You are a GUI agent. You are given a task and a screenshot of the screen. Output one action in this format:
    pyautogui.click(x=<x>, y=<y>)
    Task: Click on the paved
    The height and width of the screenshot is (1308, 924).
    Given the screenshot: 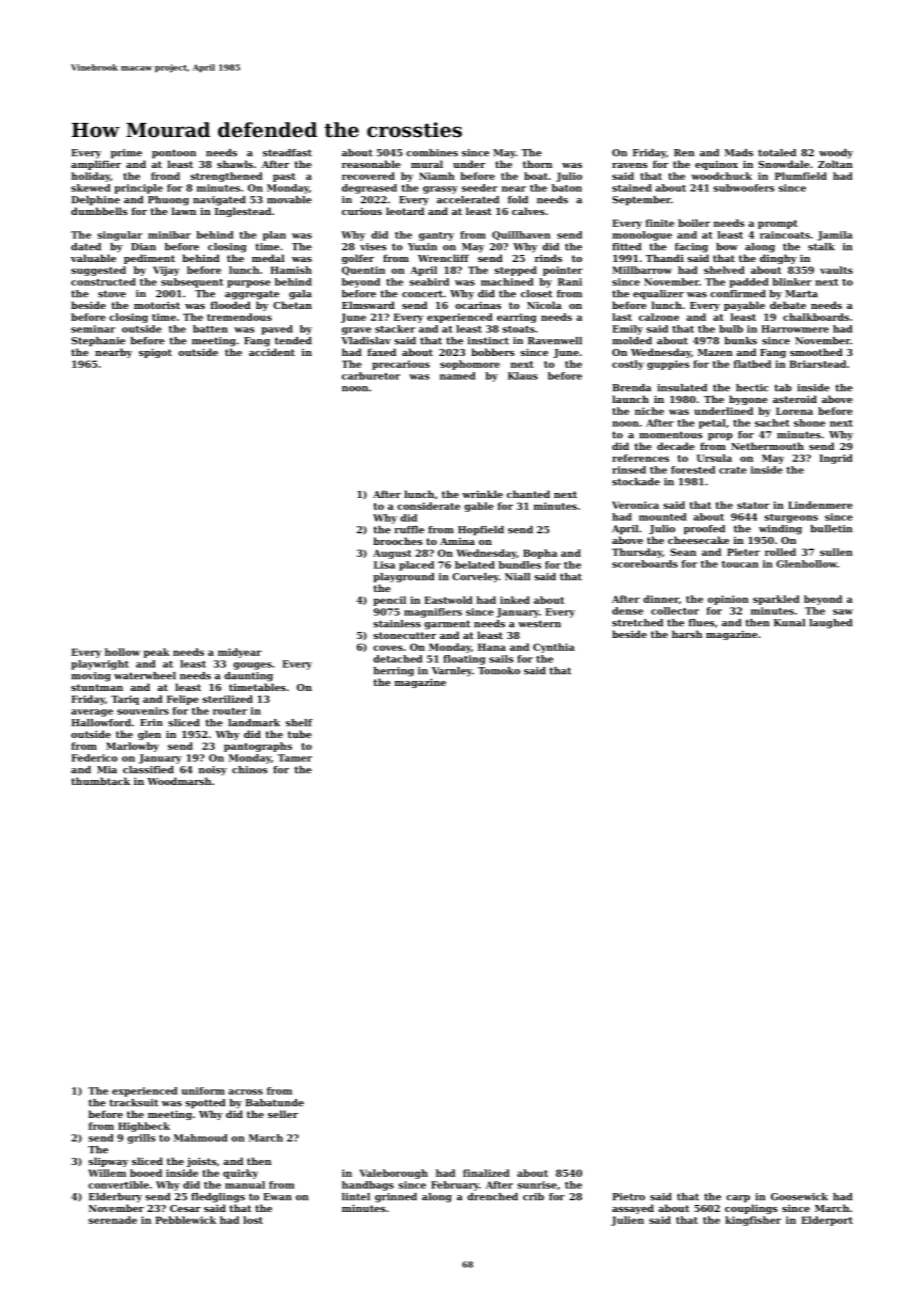 What is the action you would take?
    pyautogui.click(x=277, y=330)
